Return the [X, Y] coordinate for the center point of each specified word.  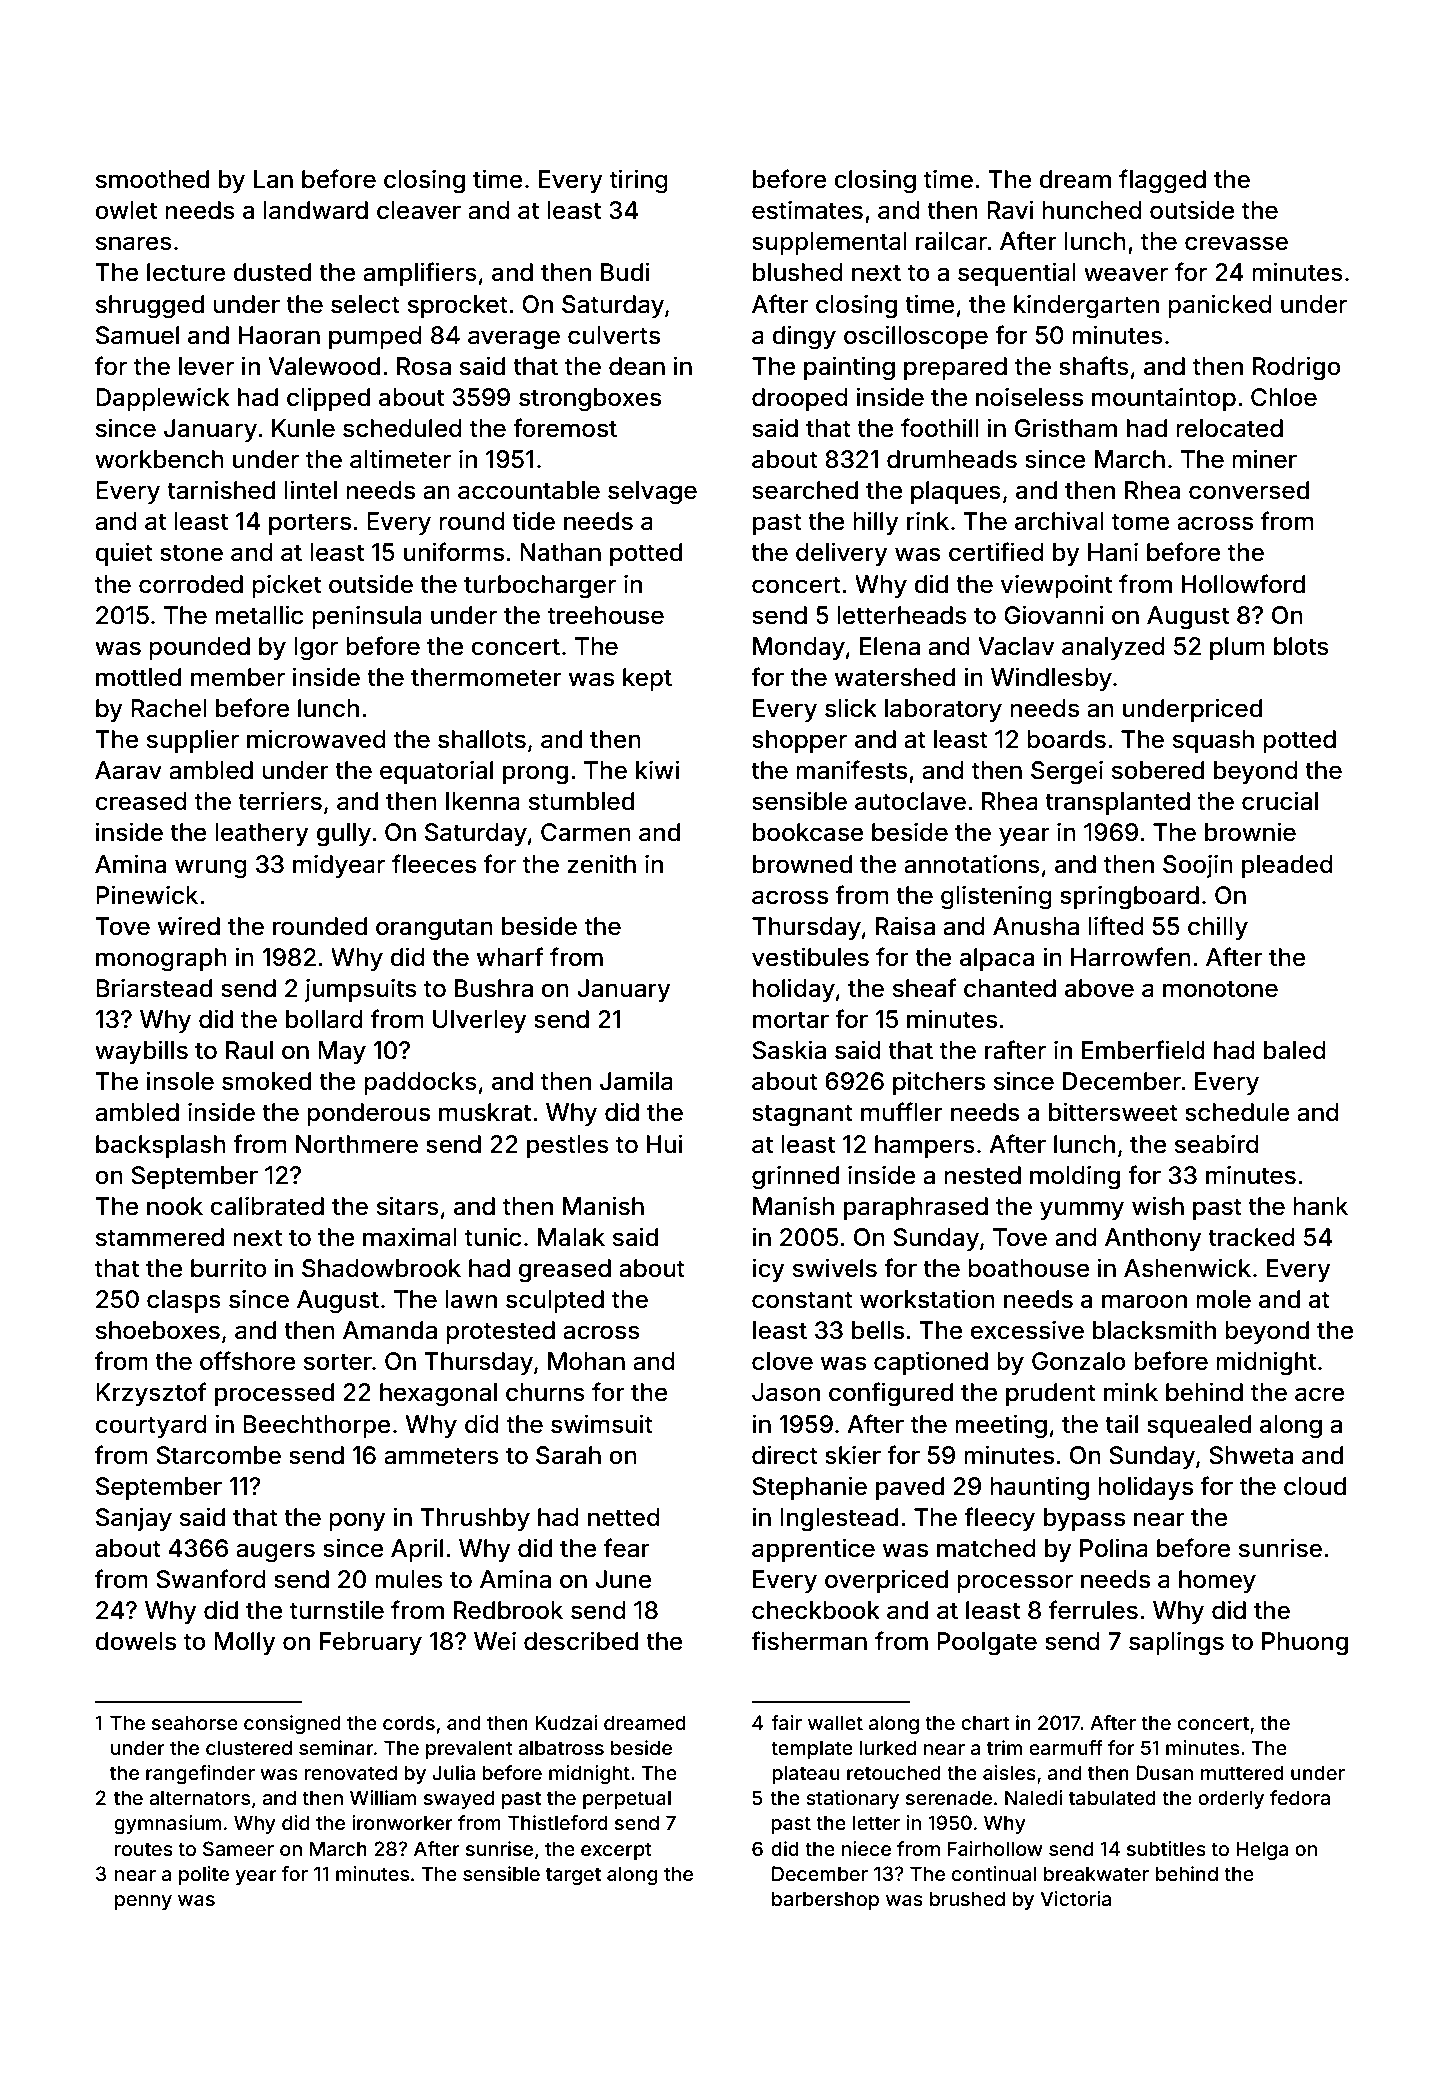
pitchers [939, 1083]
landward [315, 210]
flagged [1162, 181]
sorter [338, 1362]
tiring [639, 181]
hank [1320, 1206]
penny [143, 1902]
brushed [967, 1898]
